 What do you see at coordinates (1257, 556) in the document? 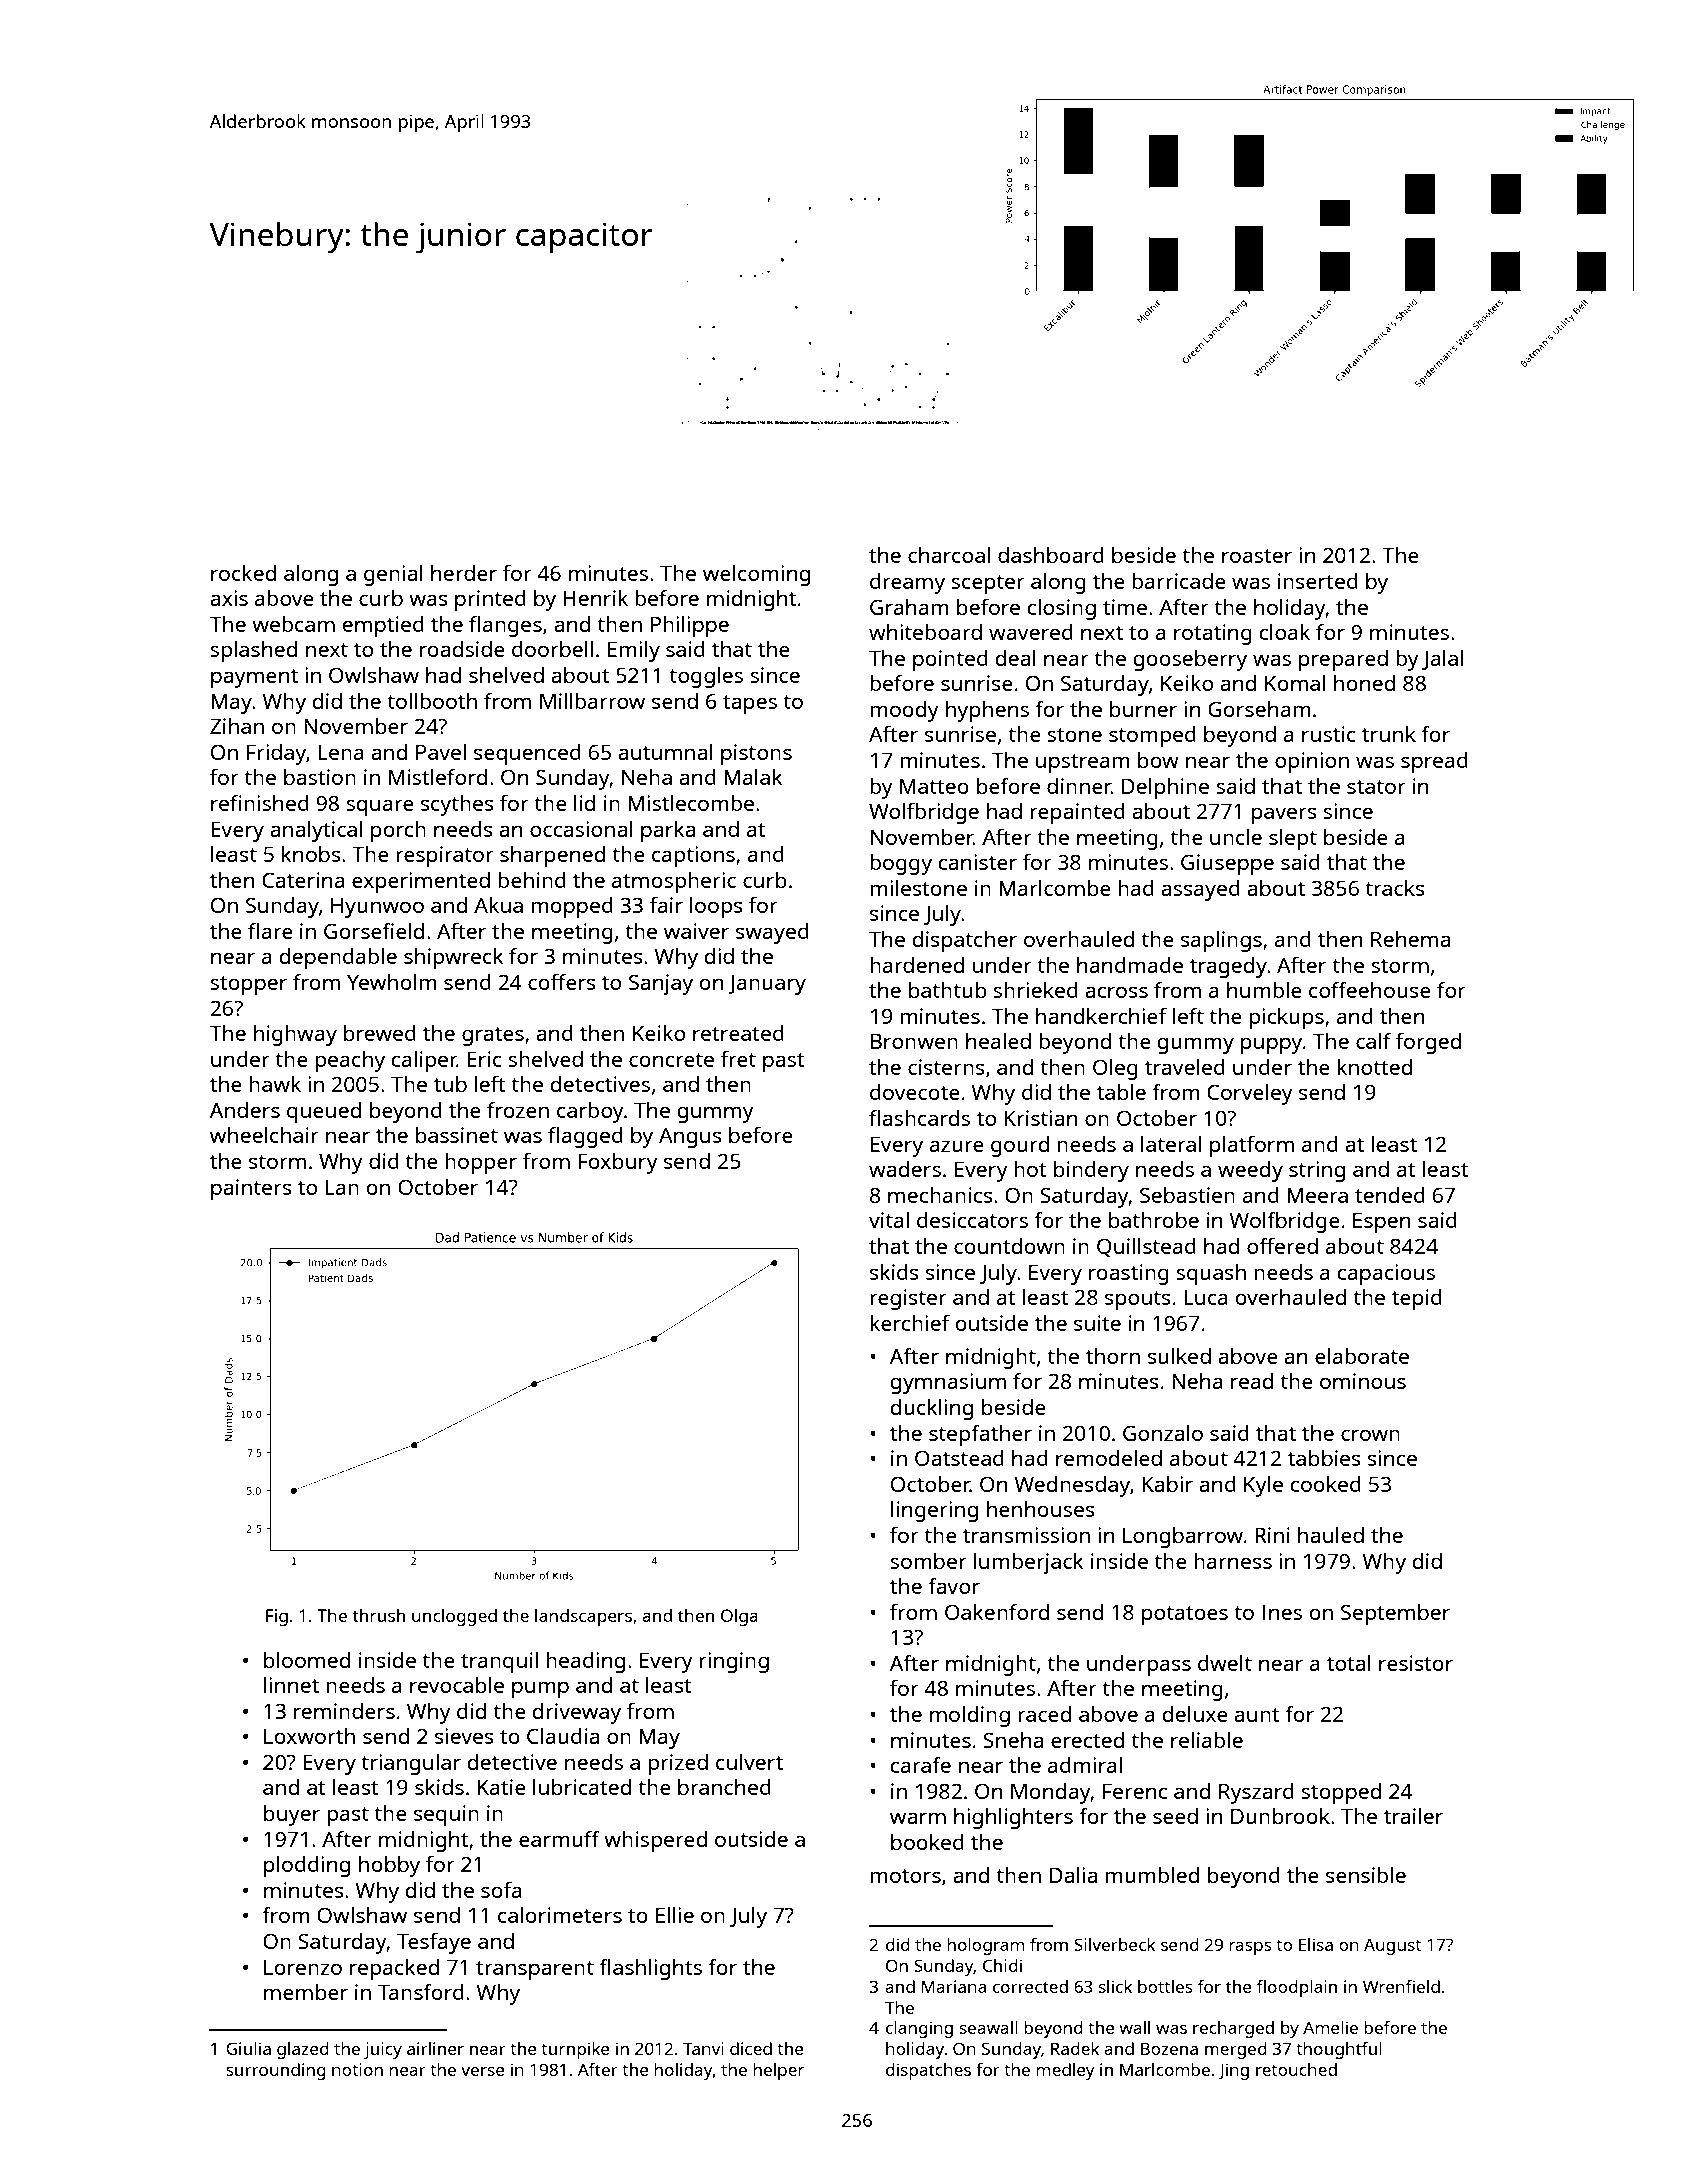
I see `roaster` at bounding box center [1257, 556].
